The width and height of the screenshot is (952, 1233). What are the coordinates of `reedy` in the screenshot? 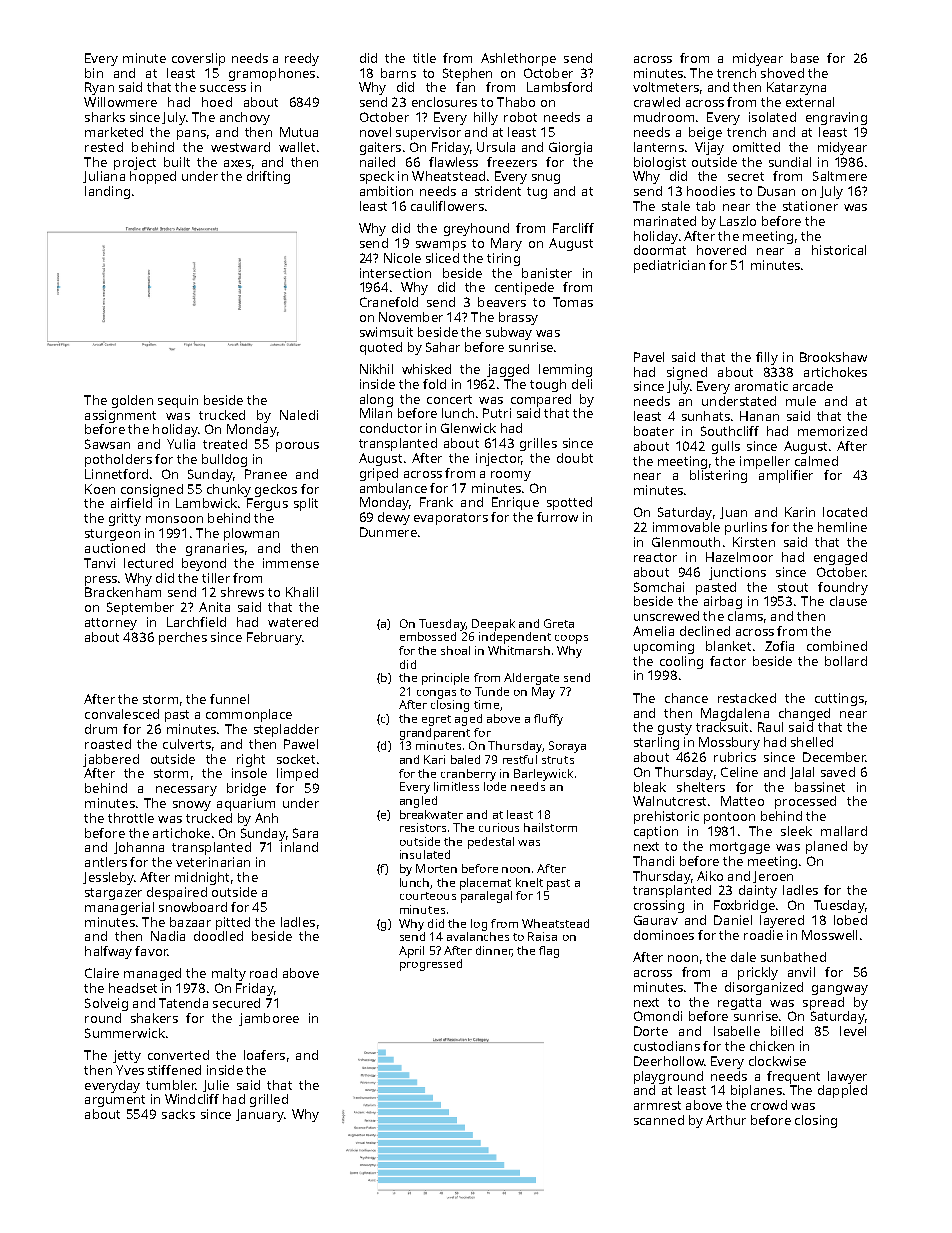 It's located at (302, 59).
